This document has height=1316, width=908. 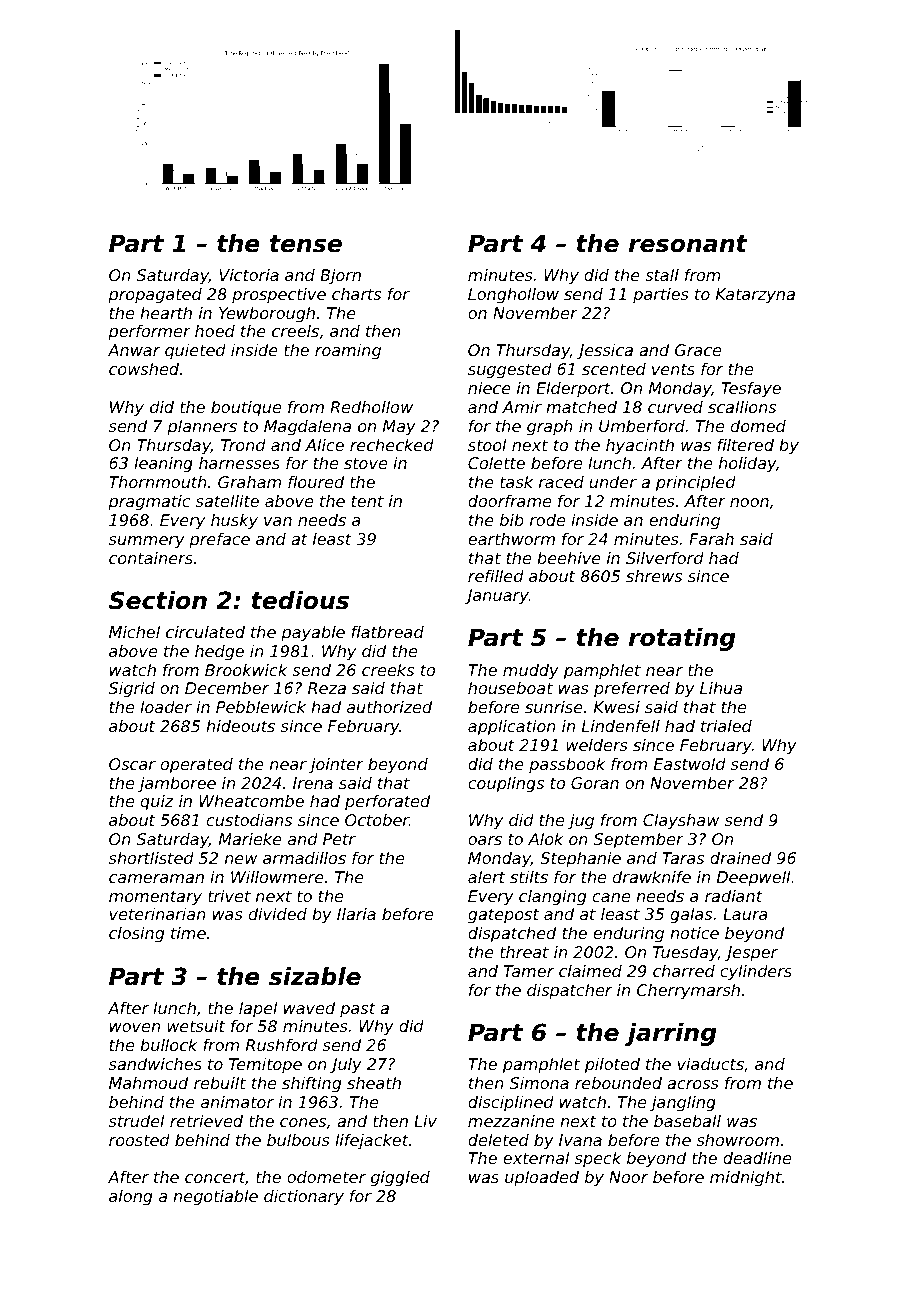 What do you see at coordinates (135, 1027) in the document?
I see `woven` at bounding box center [135, 1027].
